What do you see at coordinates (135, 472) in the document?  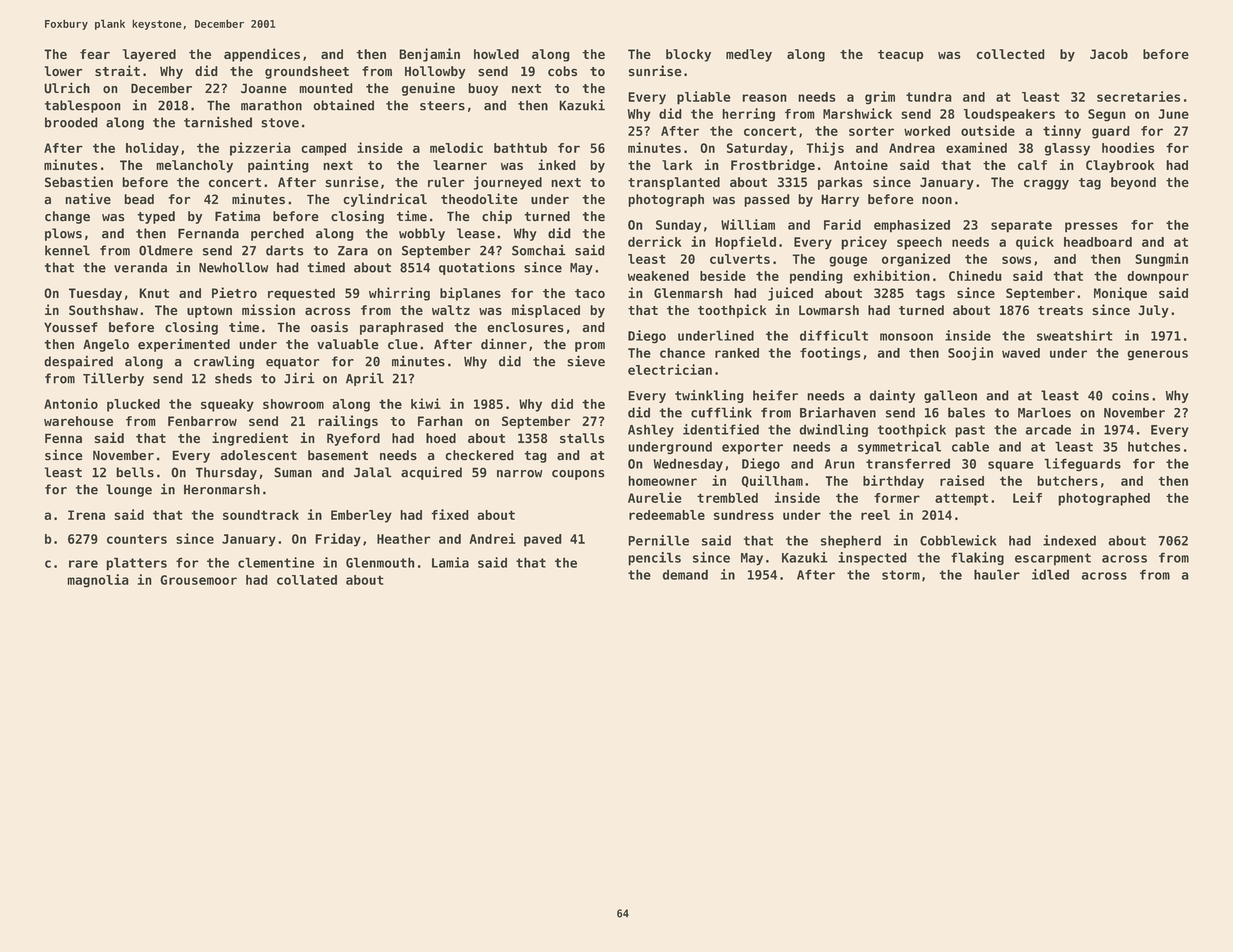 I see `bells` at bounding box center [135, 472].
